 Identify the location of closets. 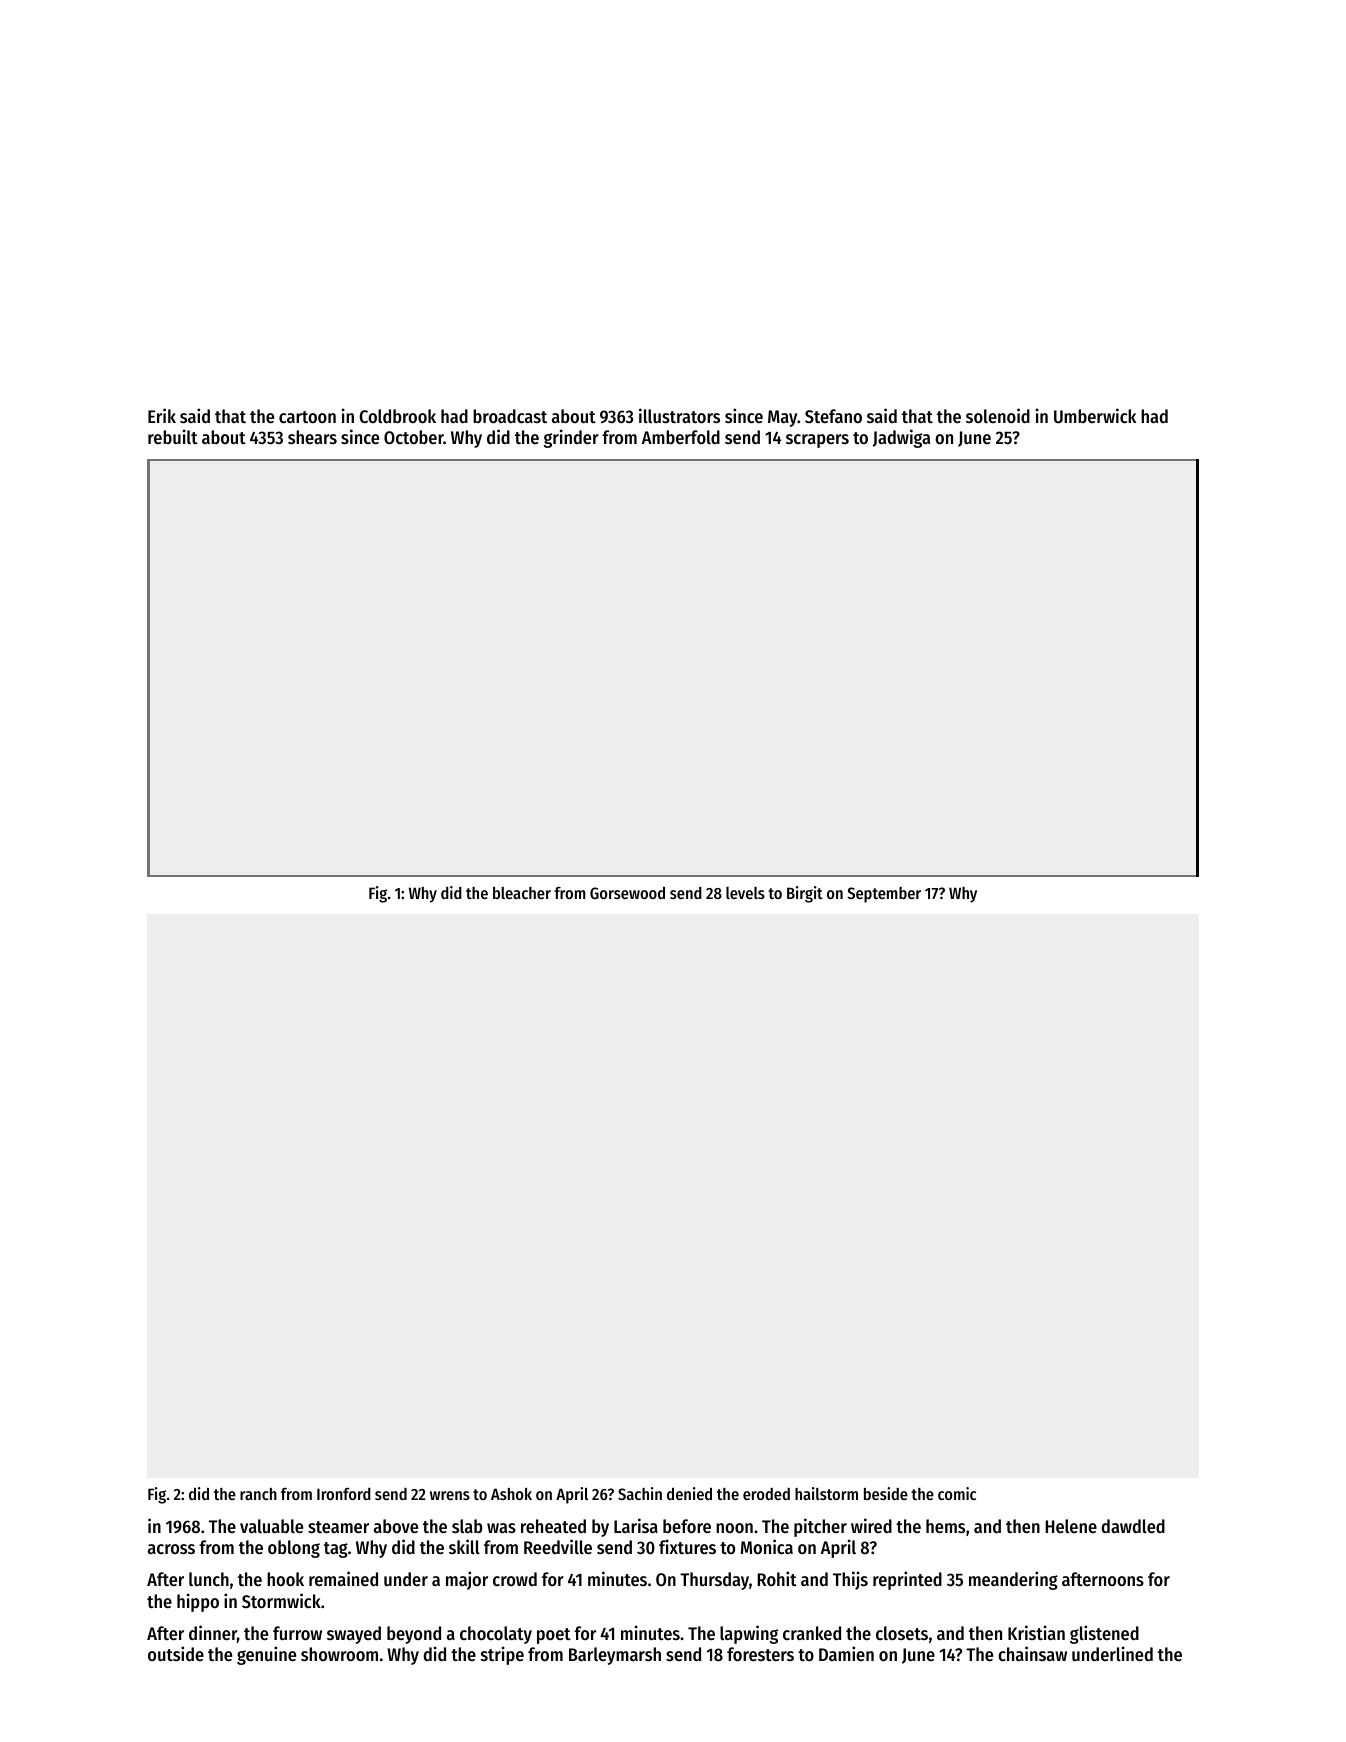
(902, 1633).
